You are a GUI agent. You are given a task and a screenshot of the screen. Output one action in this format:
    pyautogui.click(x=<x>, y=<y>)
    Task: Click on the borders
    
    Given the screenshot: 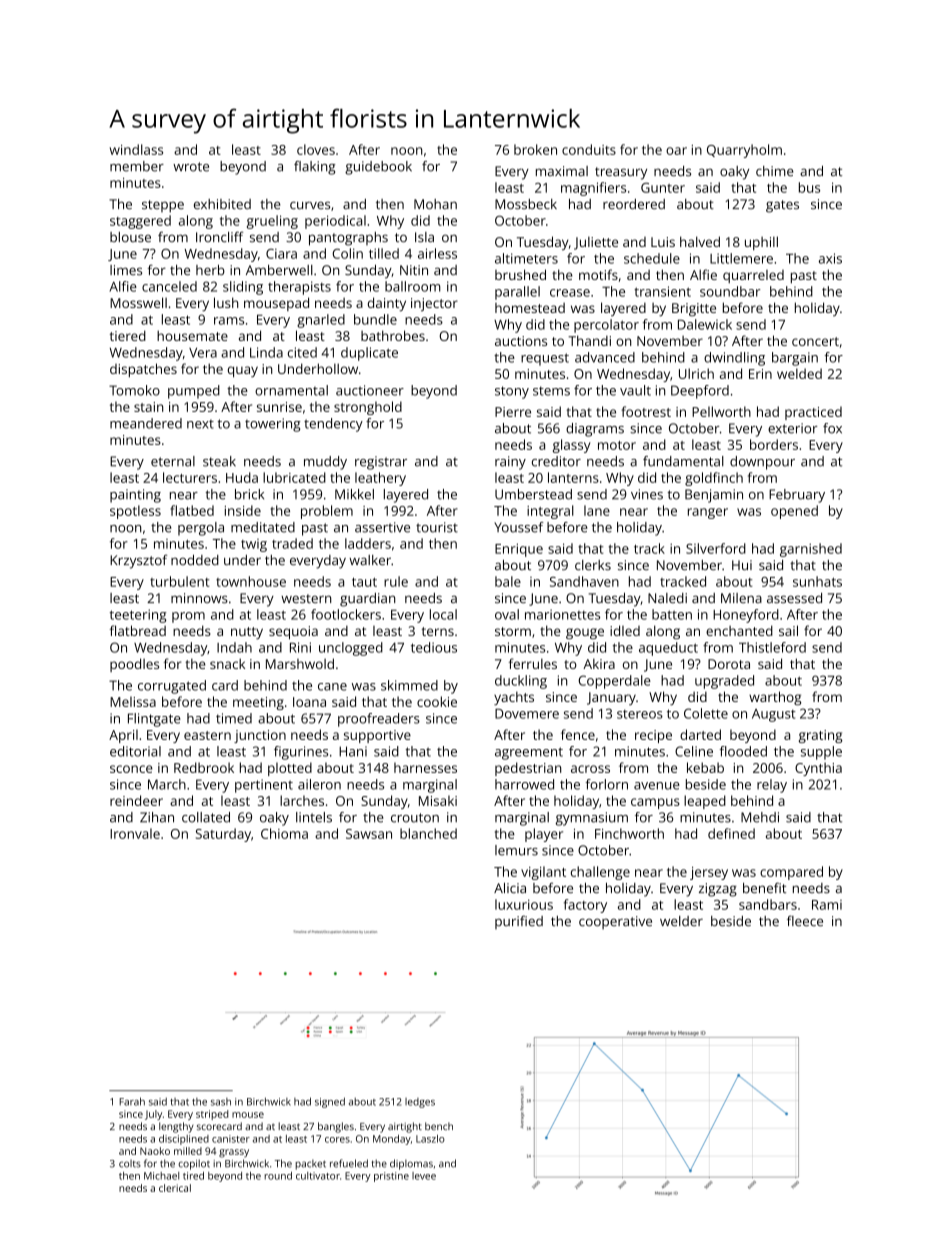 What is the action you would take?
    pyautogui.click(x=774, y=444)
